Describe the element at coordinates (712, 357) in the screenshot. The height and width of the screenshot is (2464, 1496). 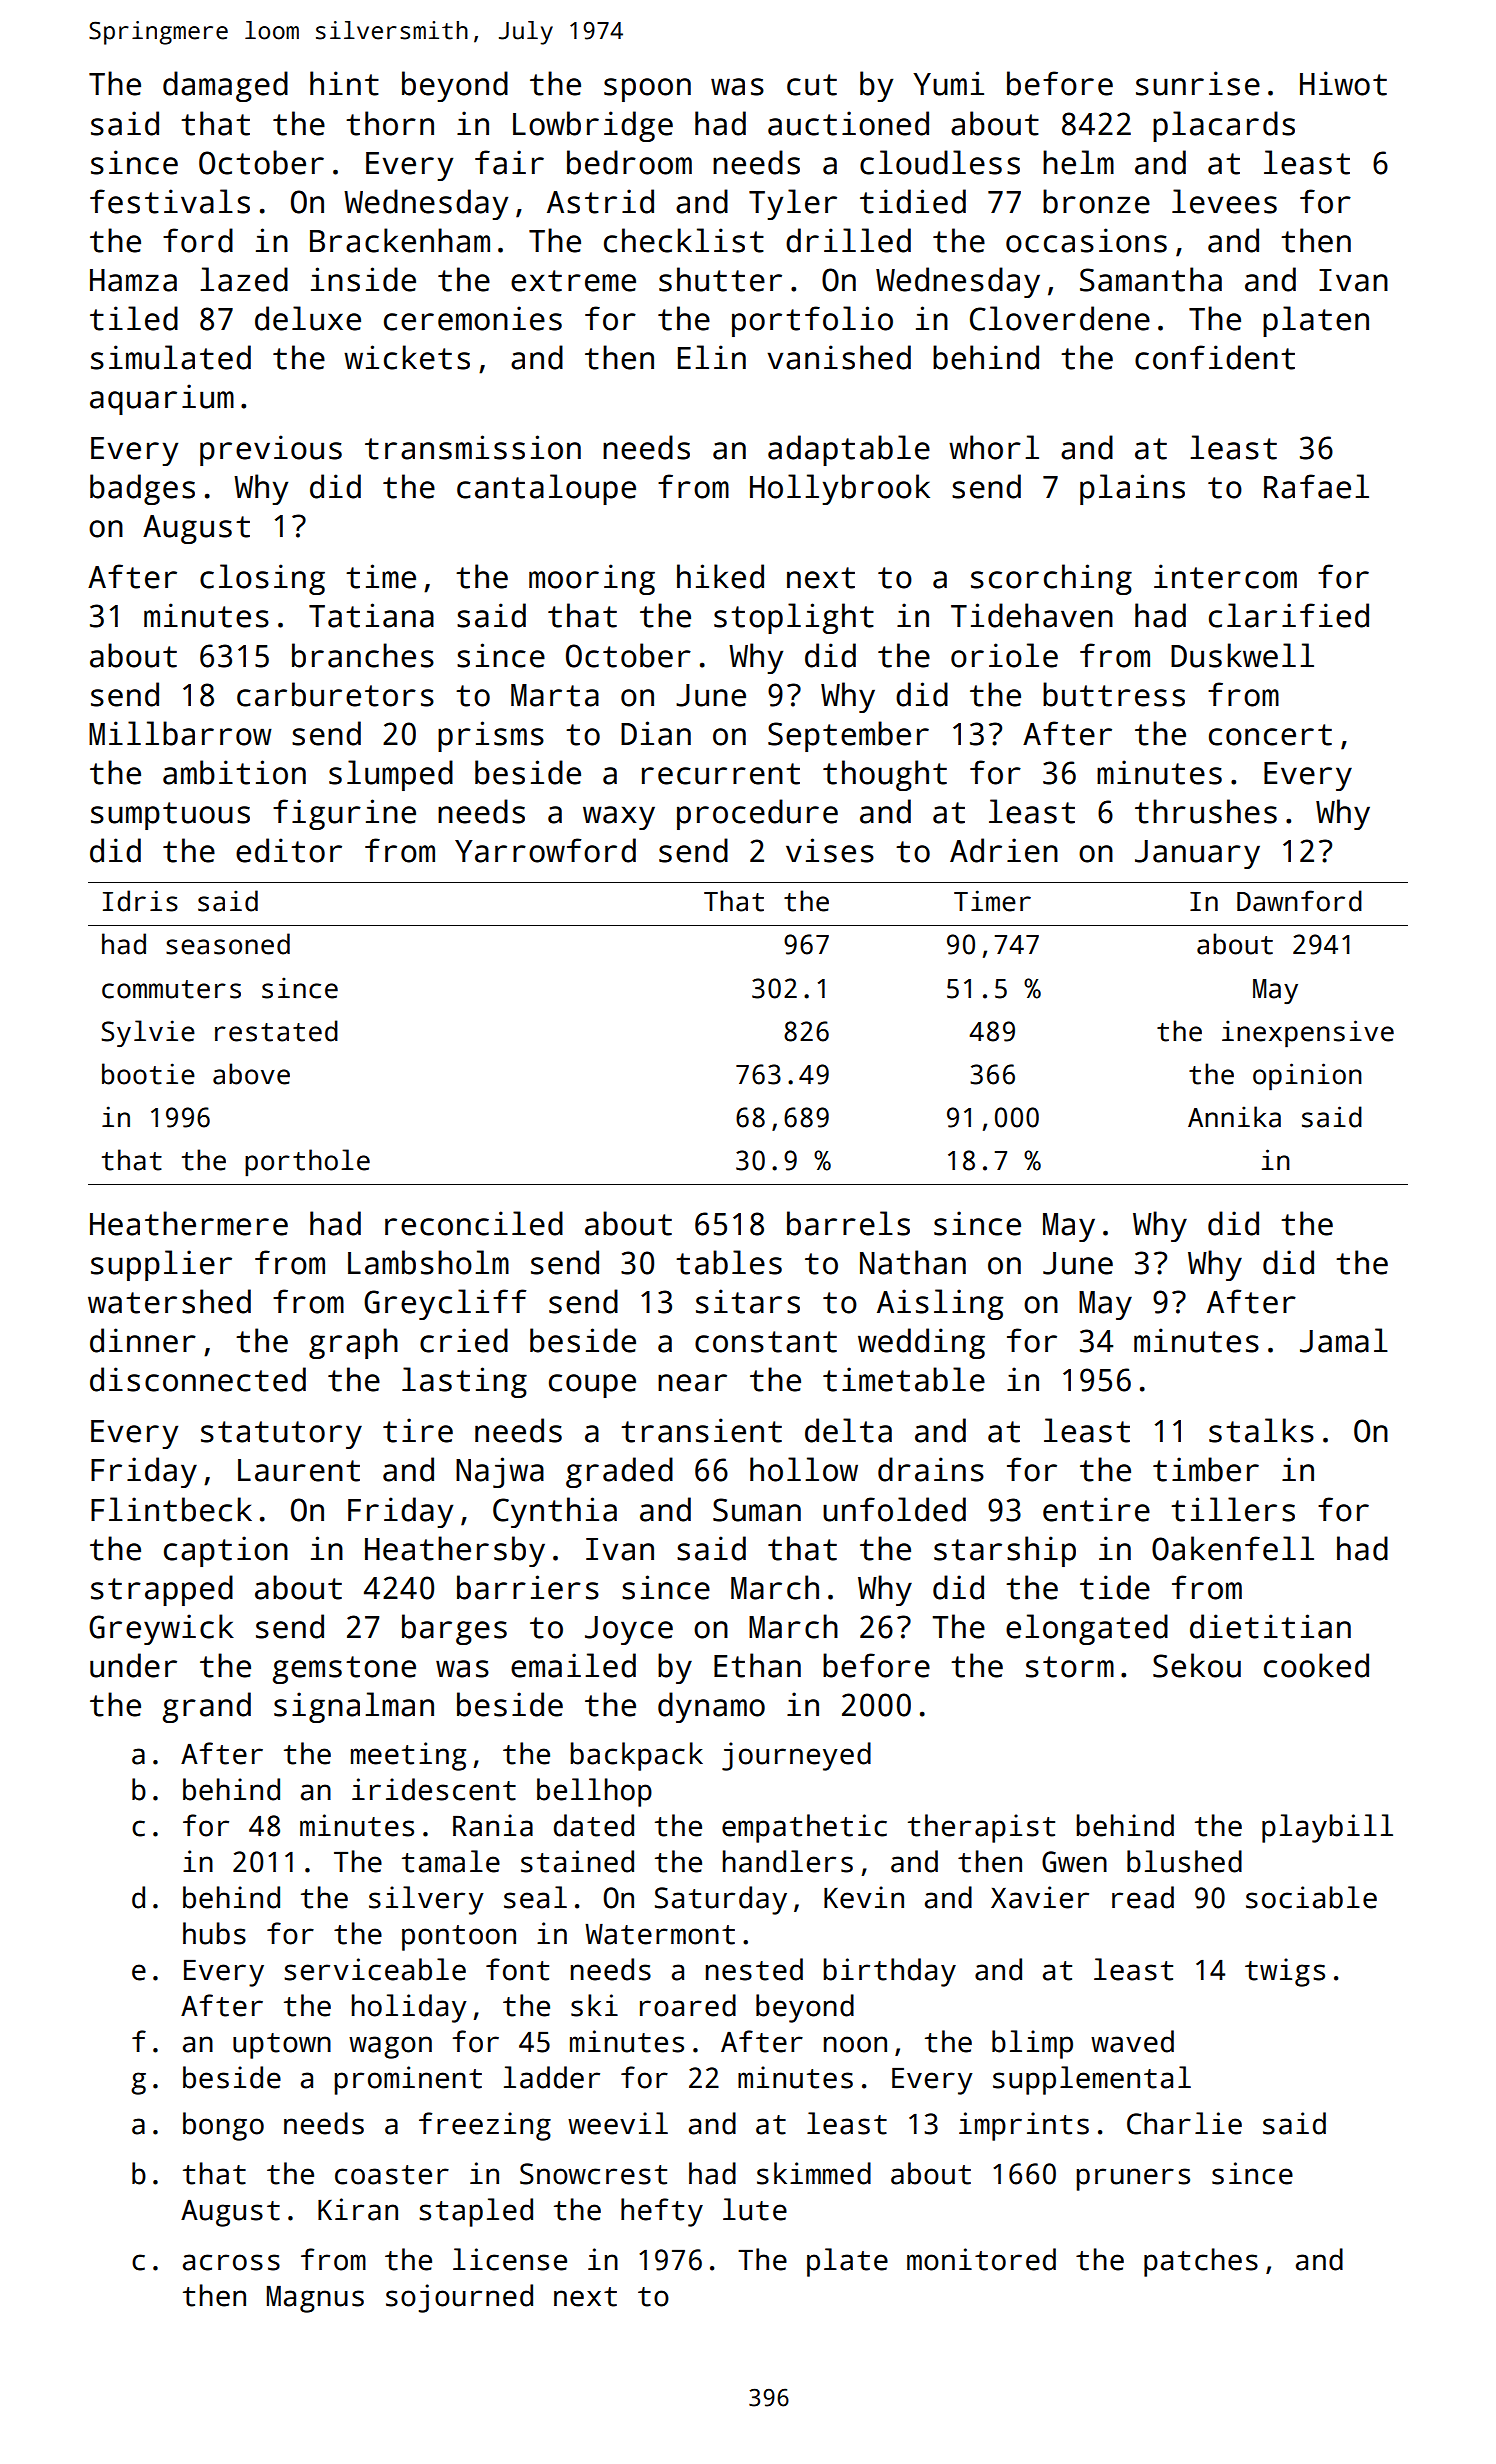
I see `Elin` at that location.
